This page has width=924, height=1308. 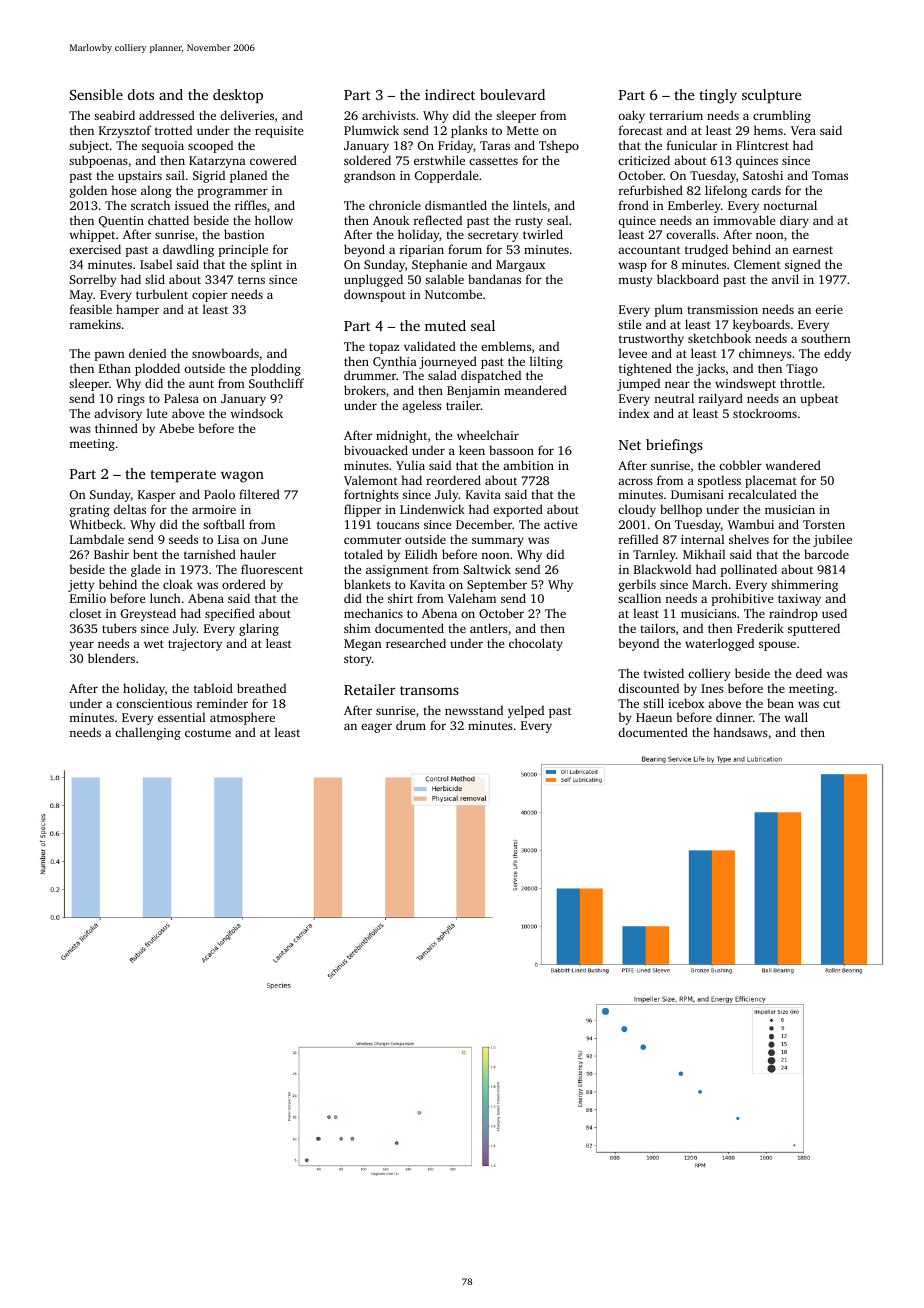 I want to click on Net, so click(x=630, y=445).
